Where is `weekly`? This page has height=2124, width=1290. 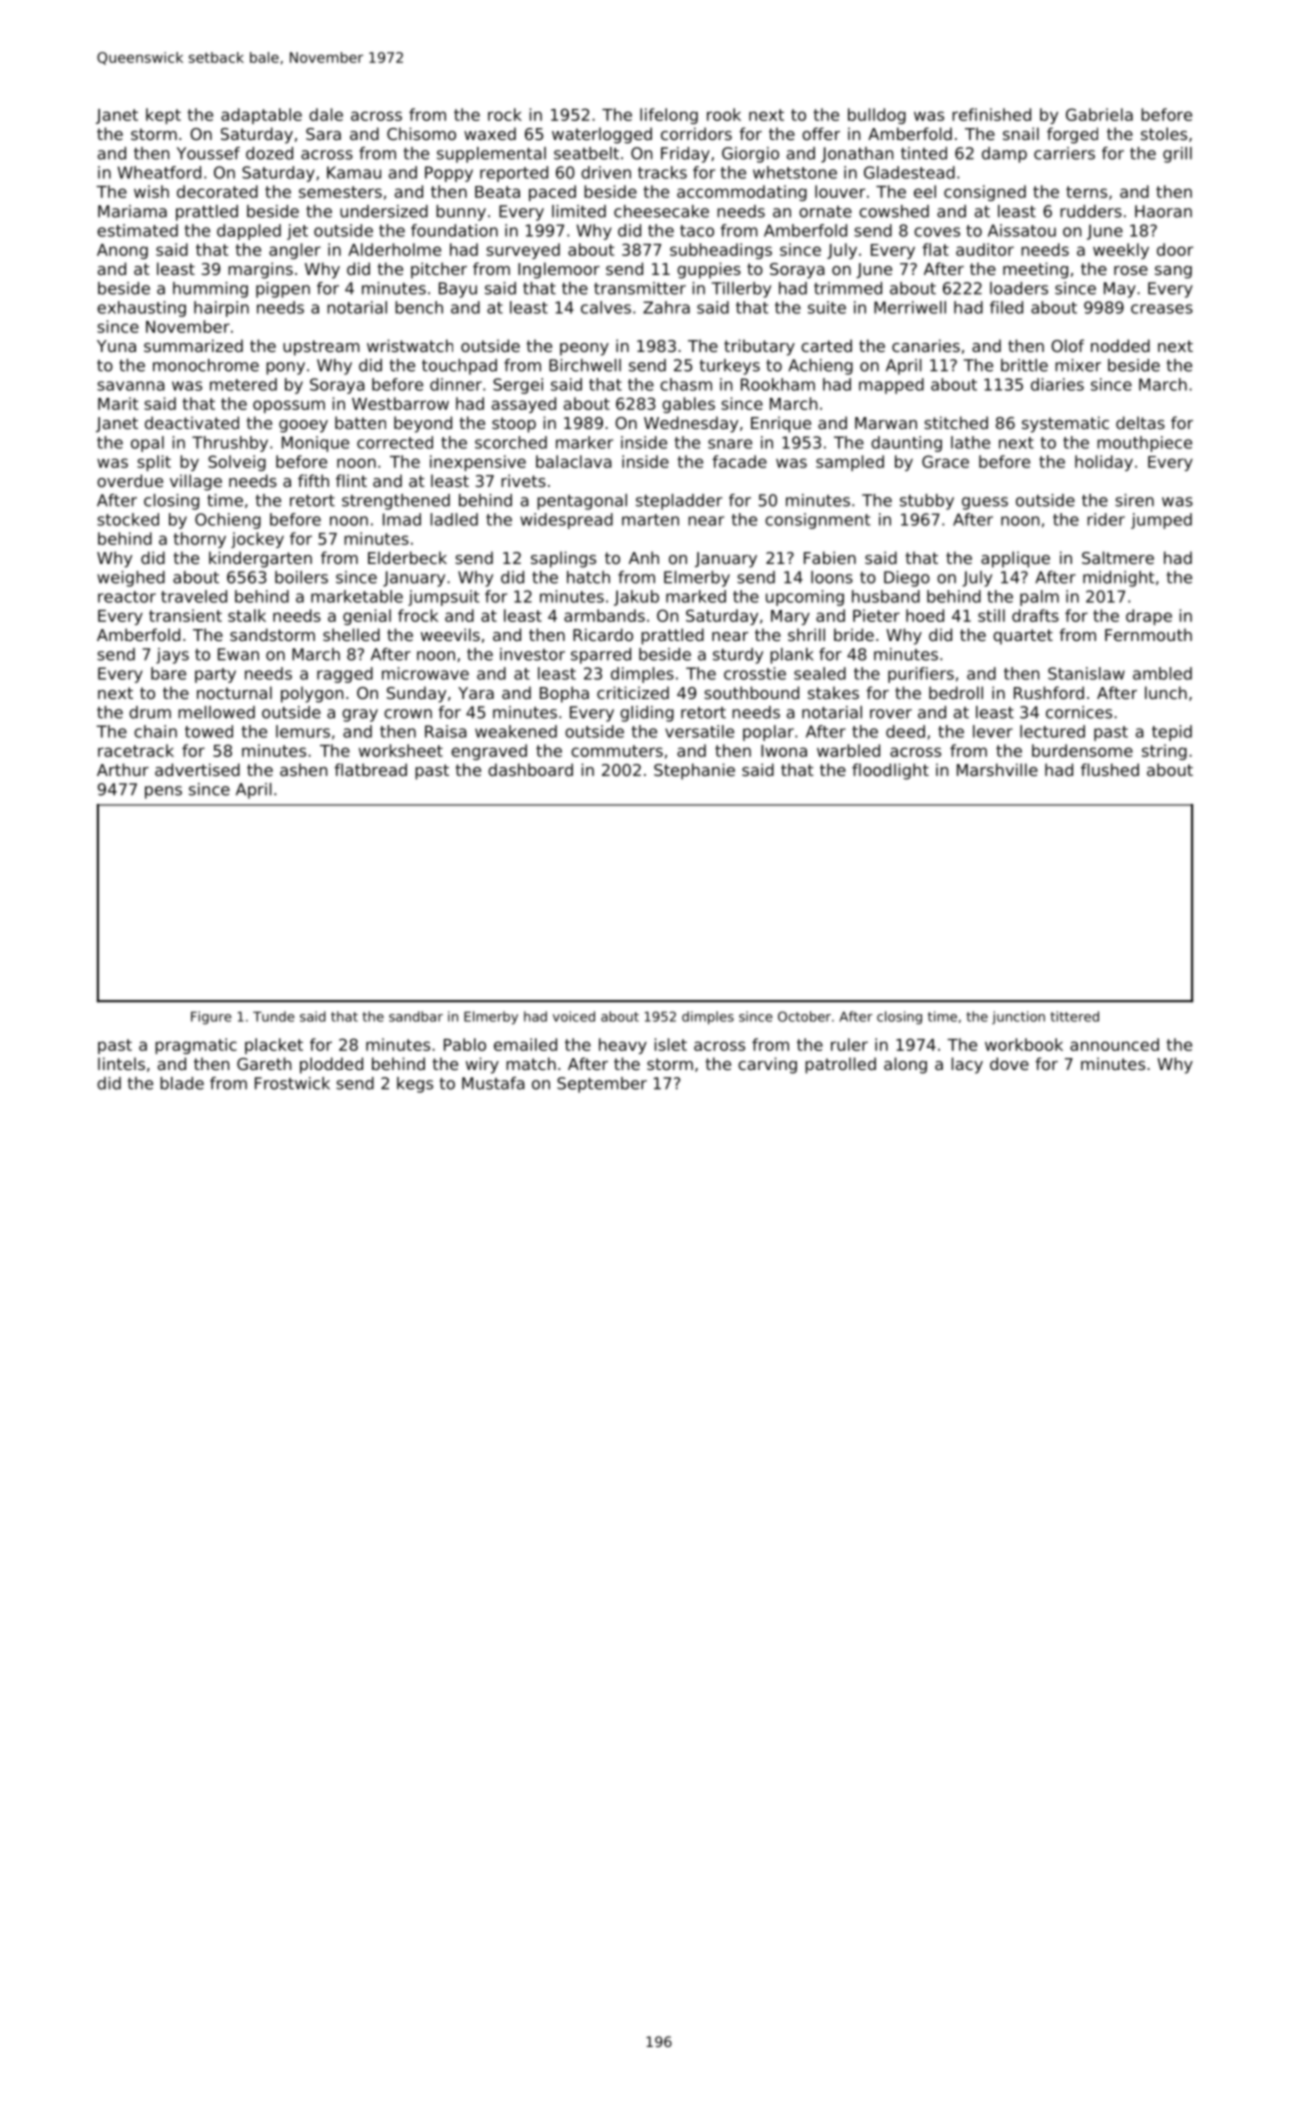 weekly is located at coordinates (1121, 251).
